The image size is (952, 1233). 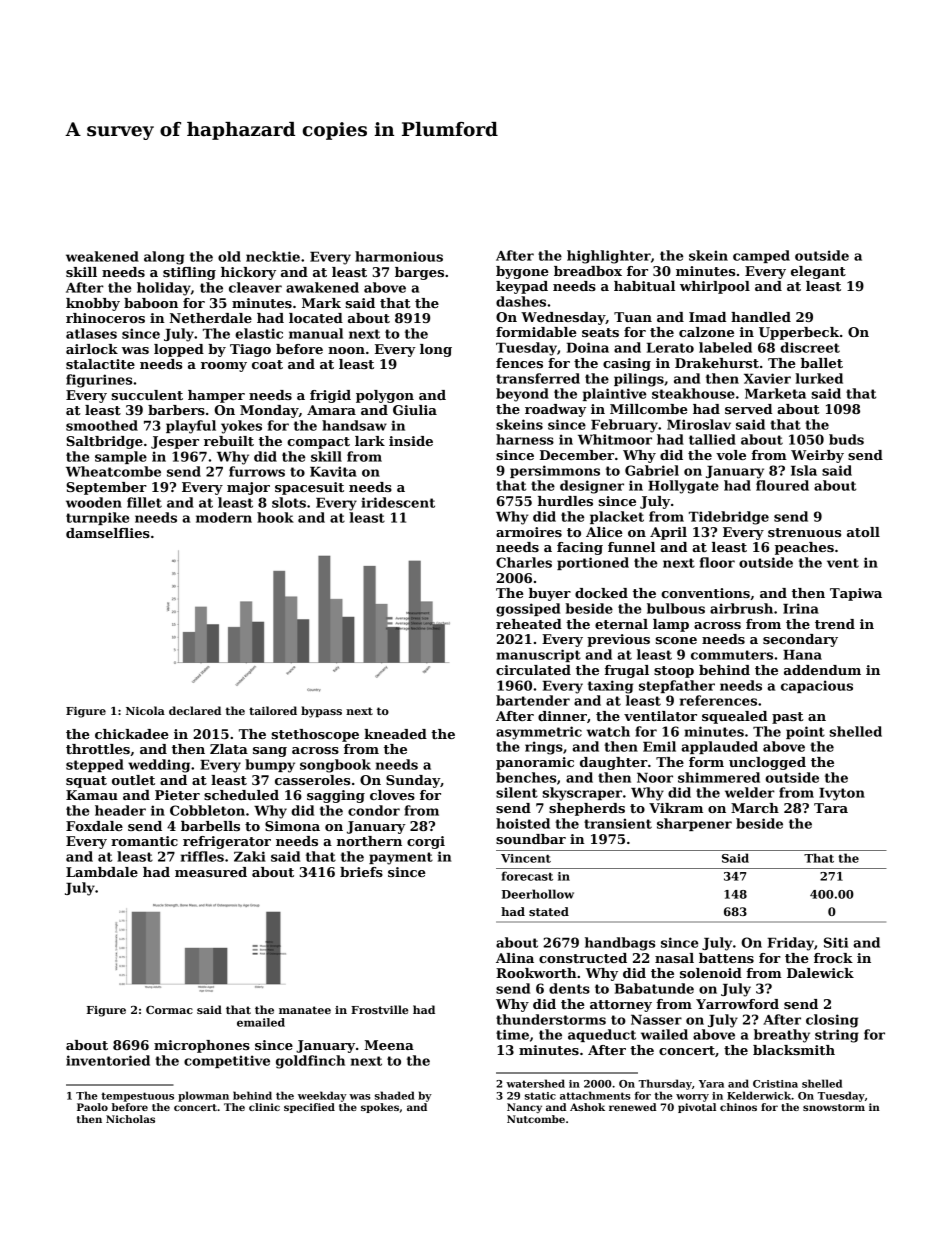 I want to click on rhinoceros, so click(x=105, y=318).
